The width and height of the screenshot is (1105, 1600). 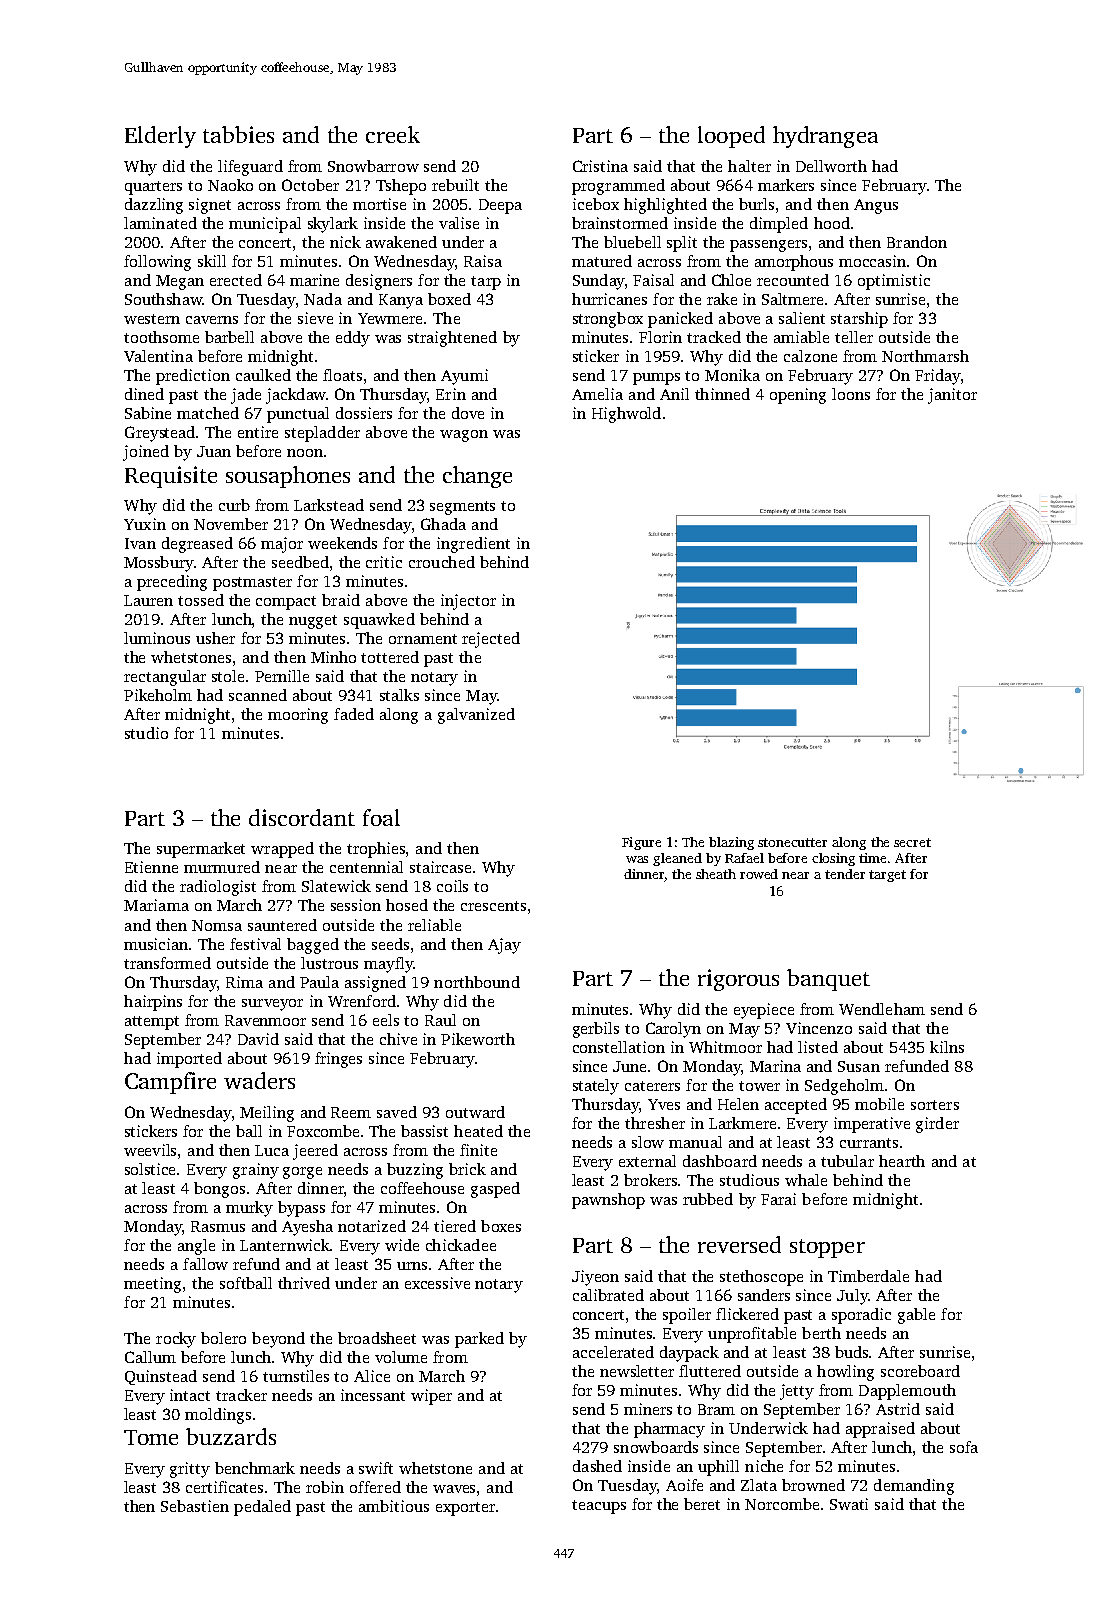 I want to click on bluebell, so click(x=632, y=242).
